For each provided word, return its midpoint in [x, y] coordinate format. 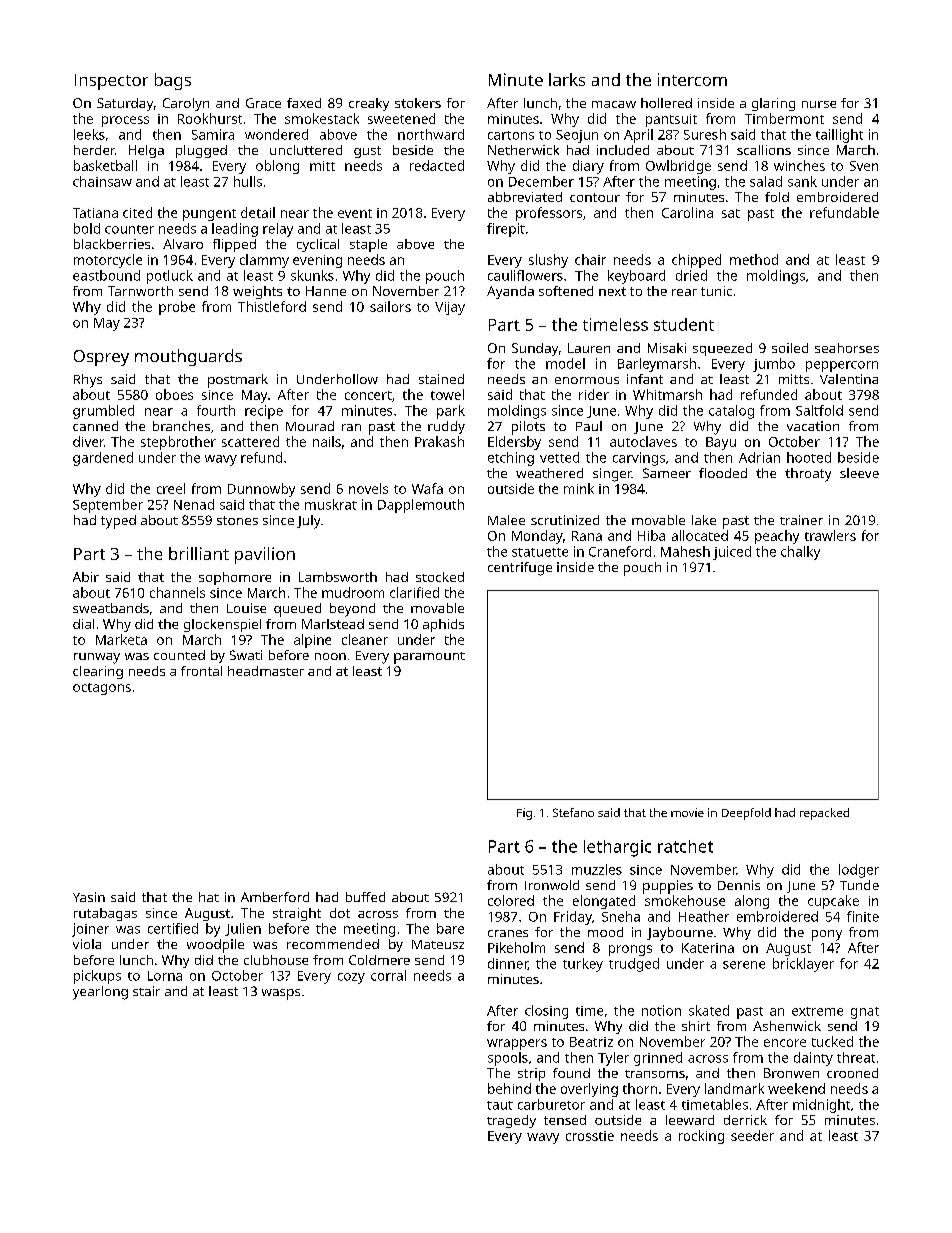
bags [173, 81]
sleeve [859, 473]
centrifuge [520, 569]
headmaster [266, 671]
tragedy [511, 1121]
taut [500, 1105]
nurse [819, 104]
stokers [418, 103]
